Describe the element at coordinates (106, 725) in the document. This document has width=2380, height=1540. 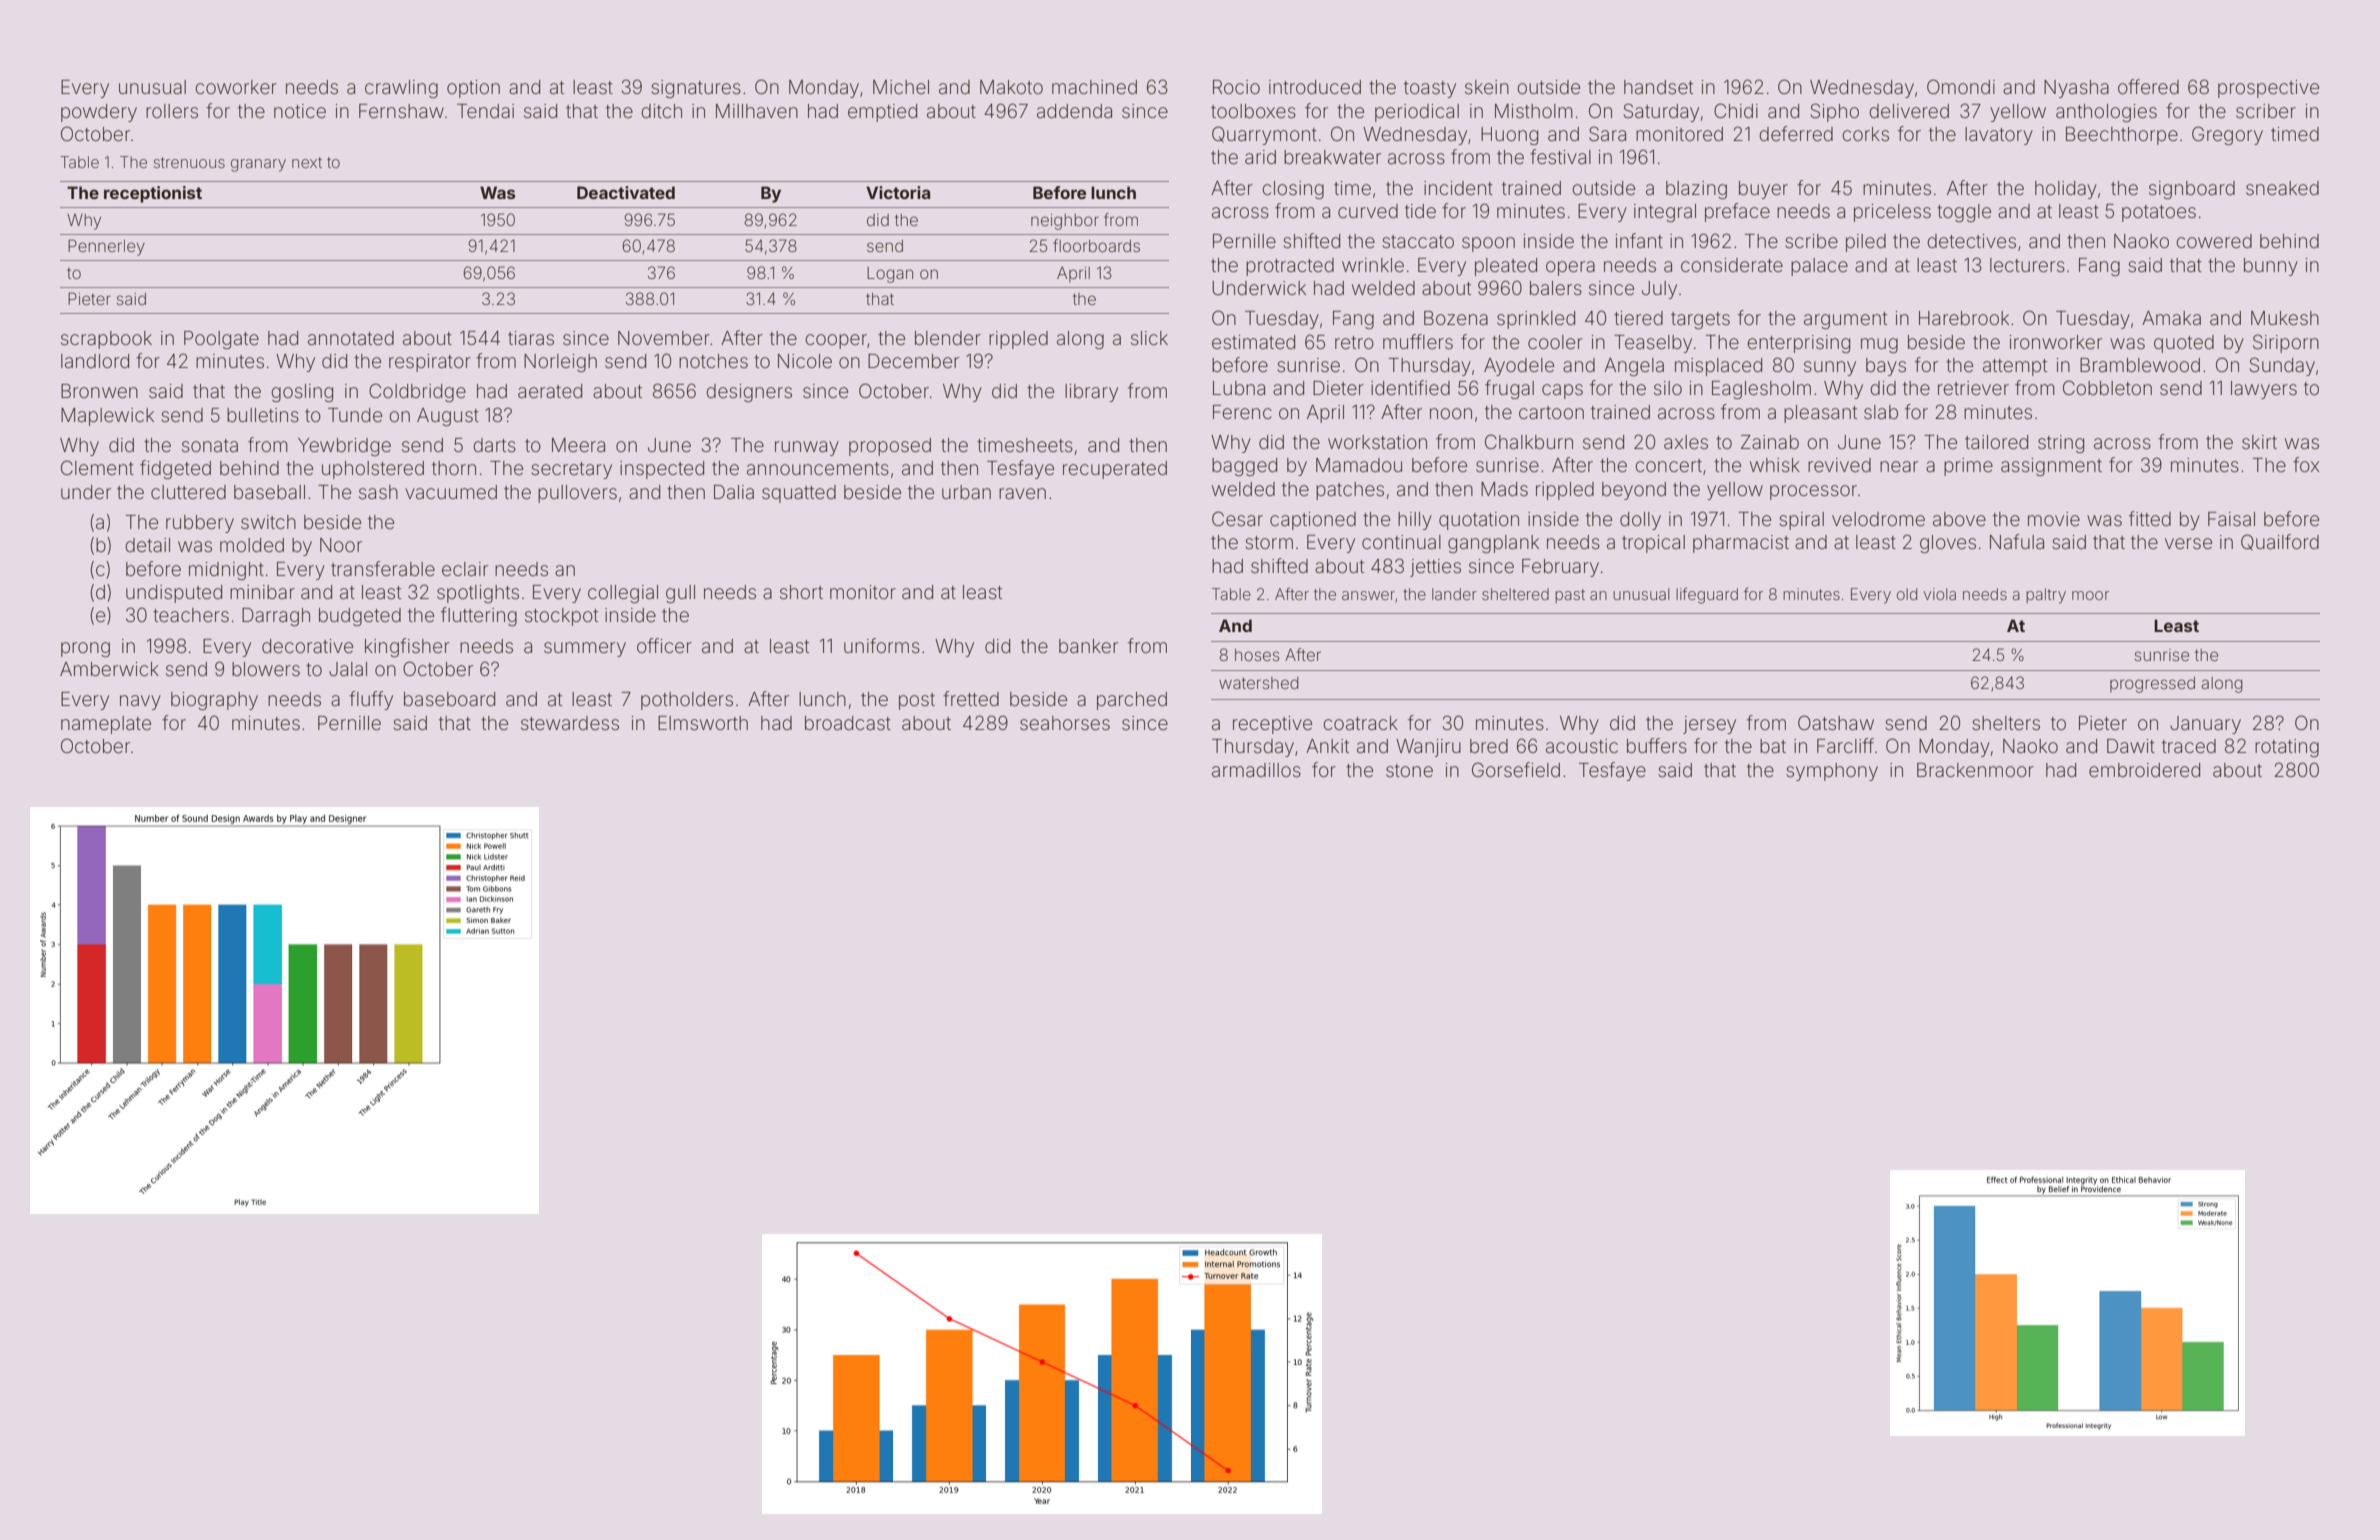
I see `nameplate` at that location.
